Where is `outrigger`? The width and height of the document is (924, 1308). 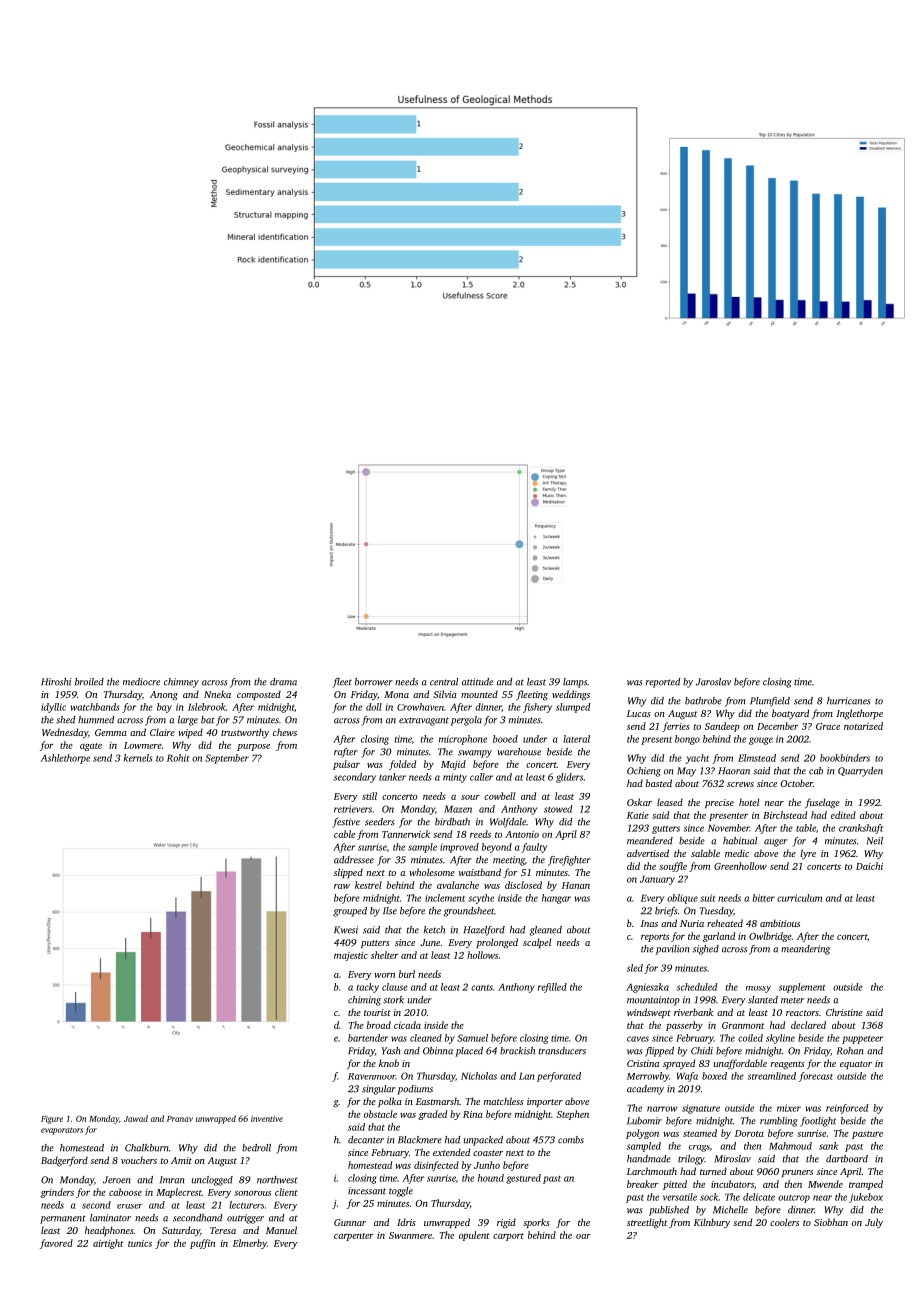
outrigger is located at coordinates (245, 1219).
